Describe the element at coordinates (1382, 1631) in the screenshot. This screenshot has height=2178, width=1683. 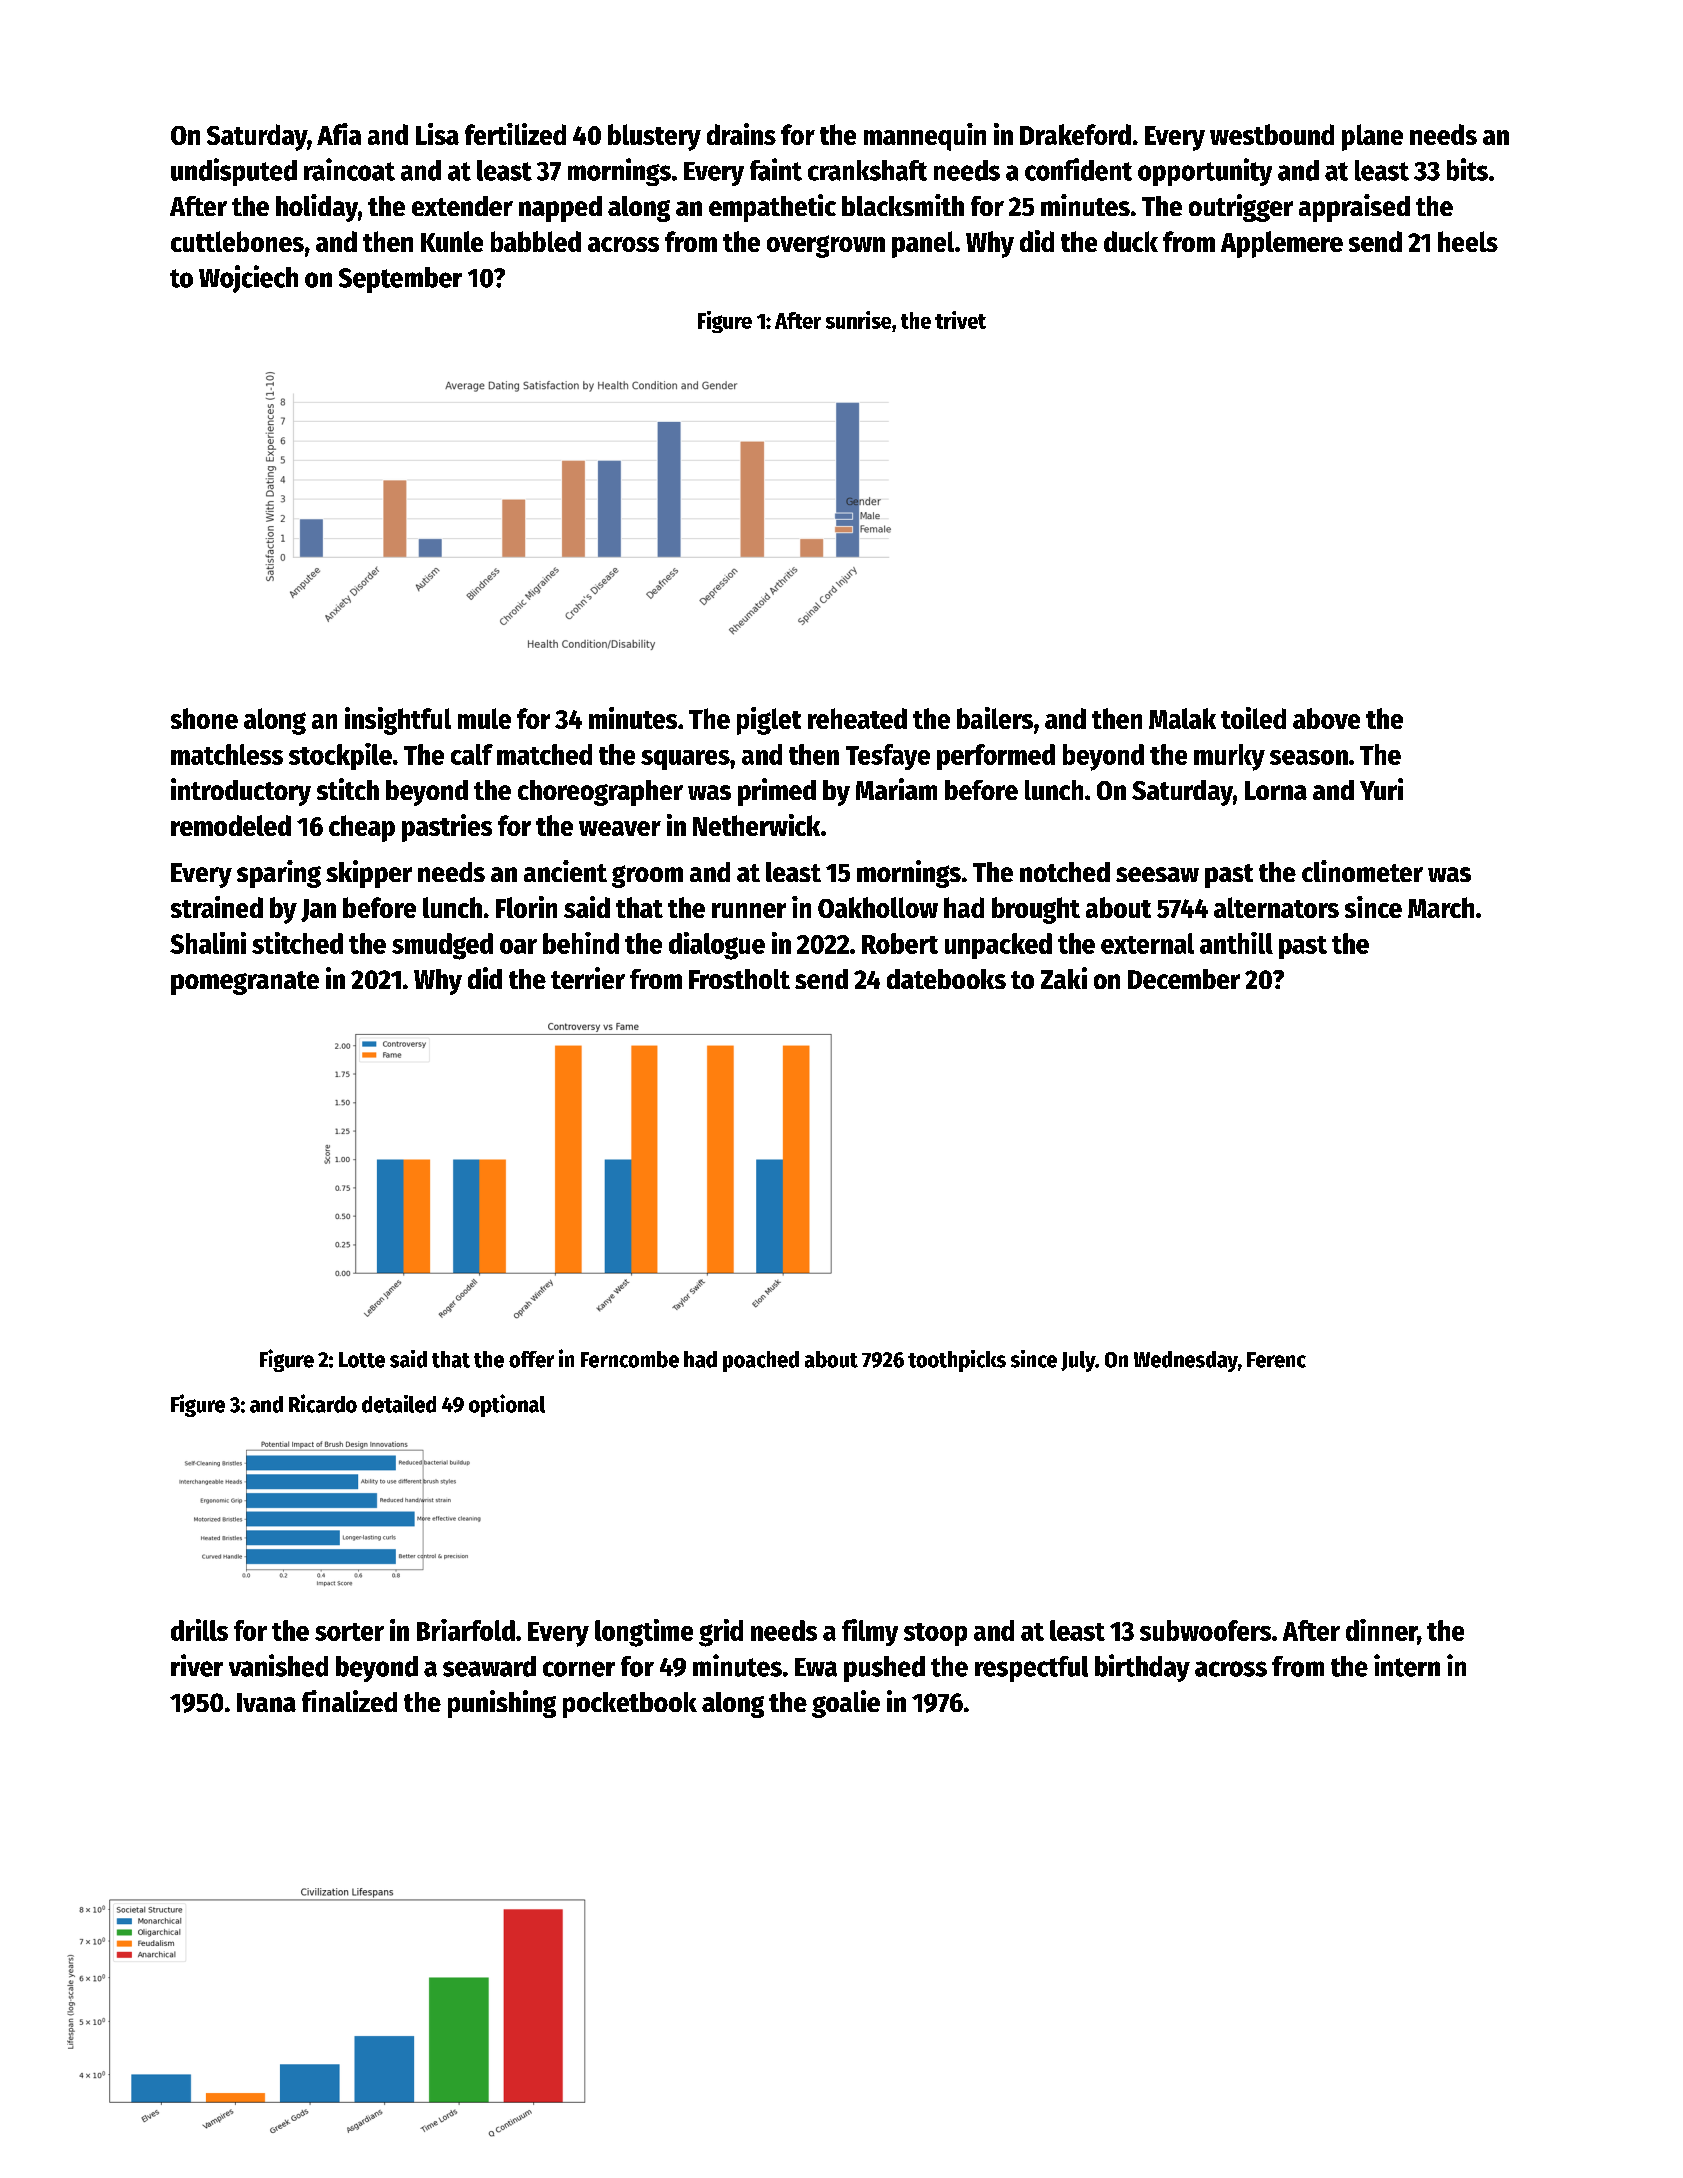
I see `dinner` at that location.
